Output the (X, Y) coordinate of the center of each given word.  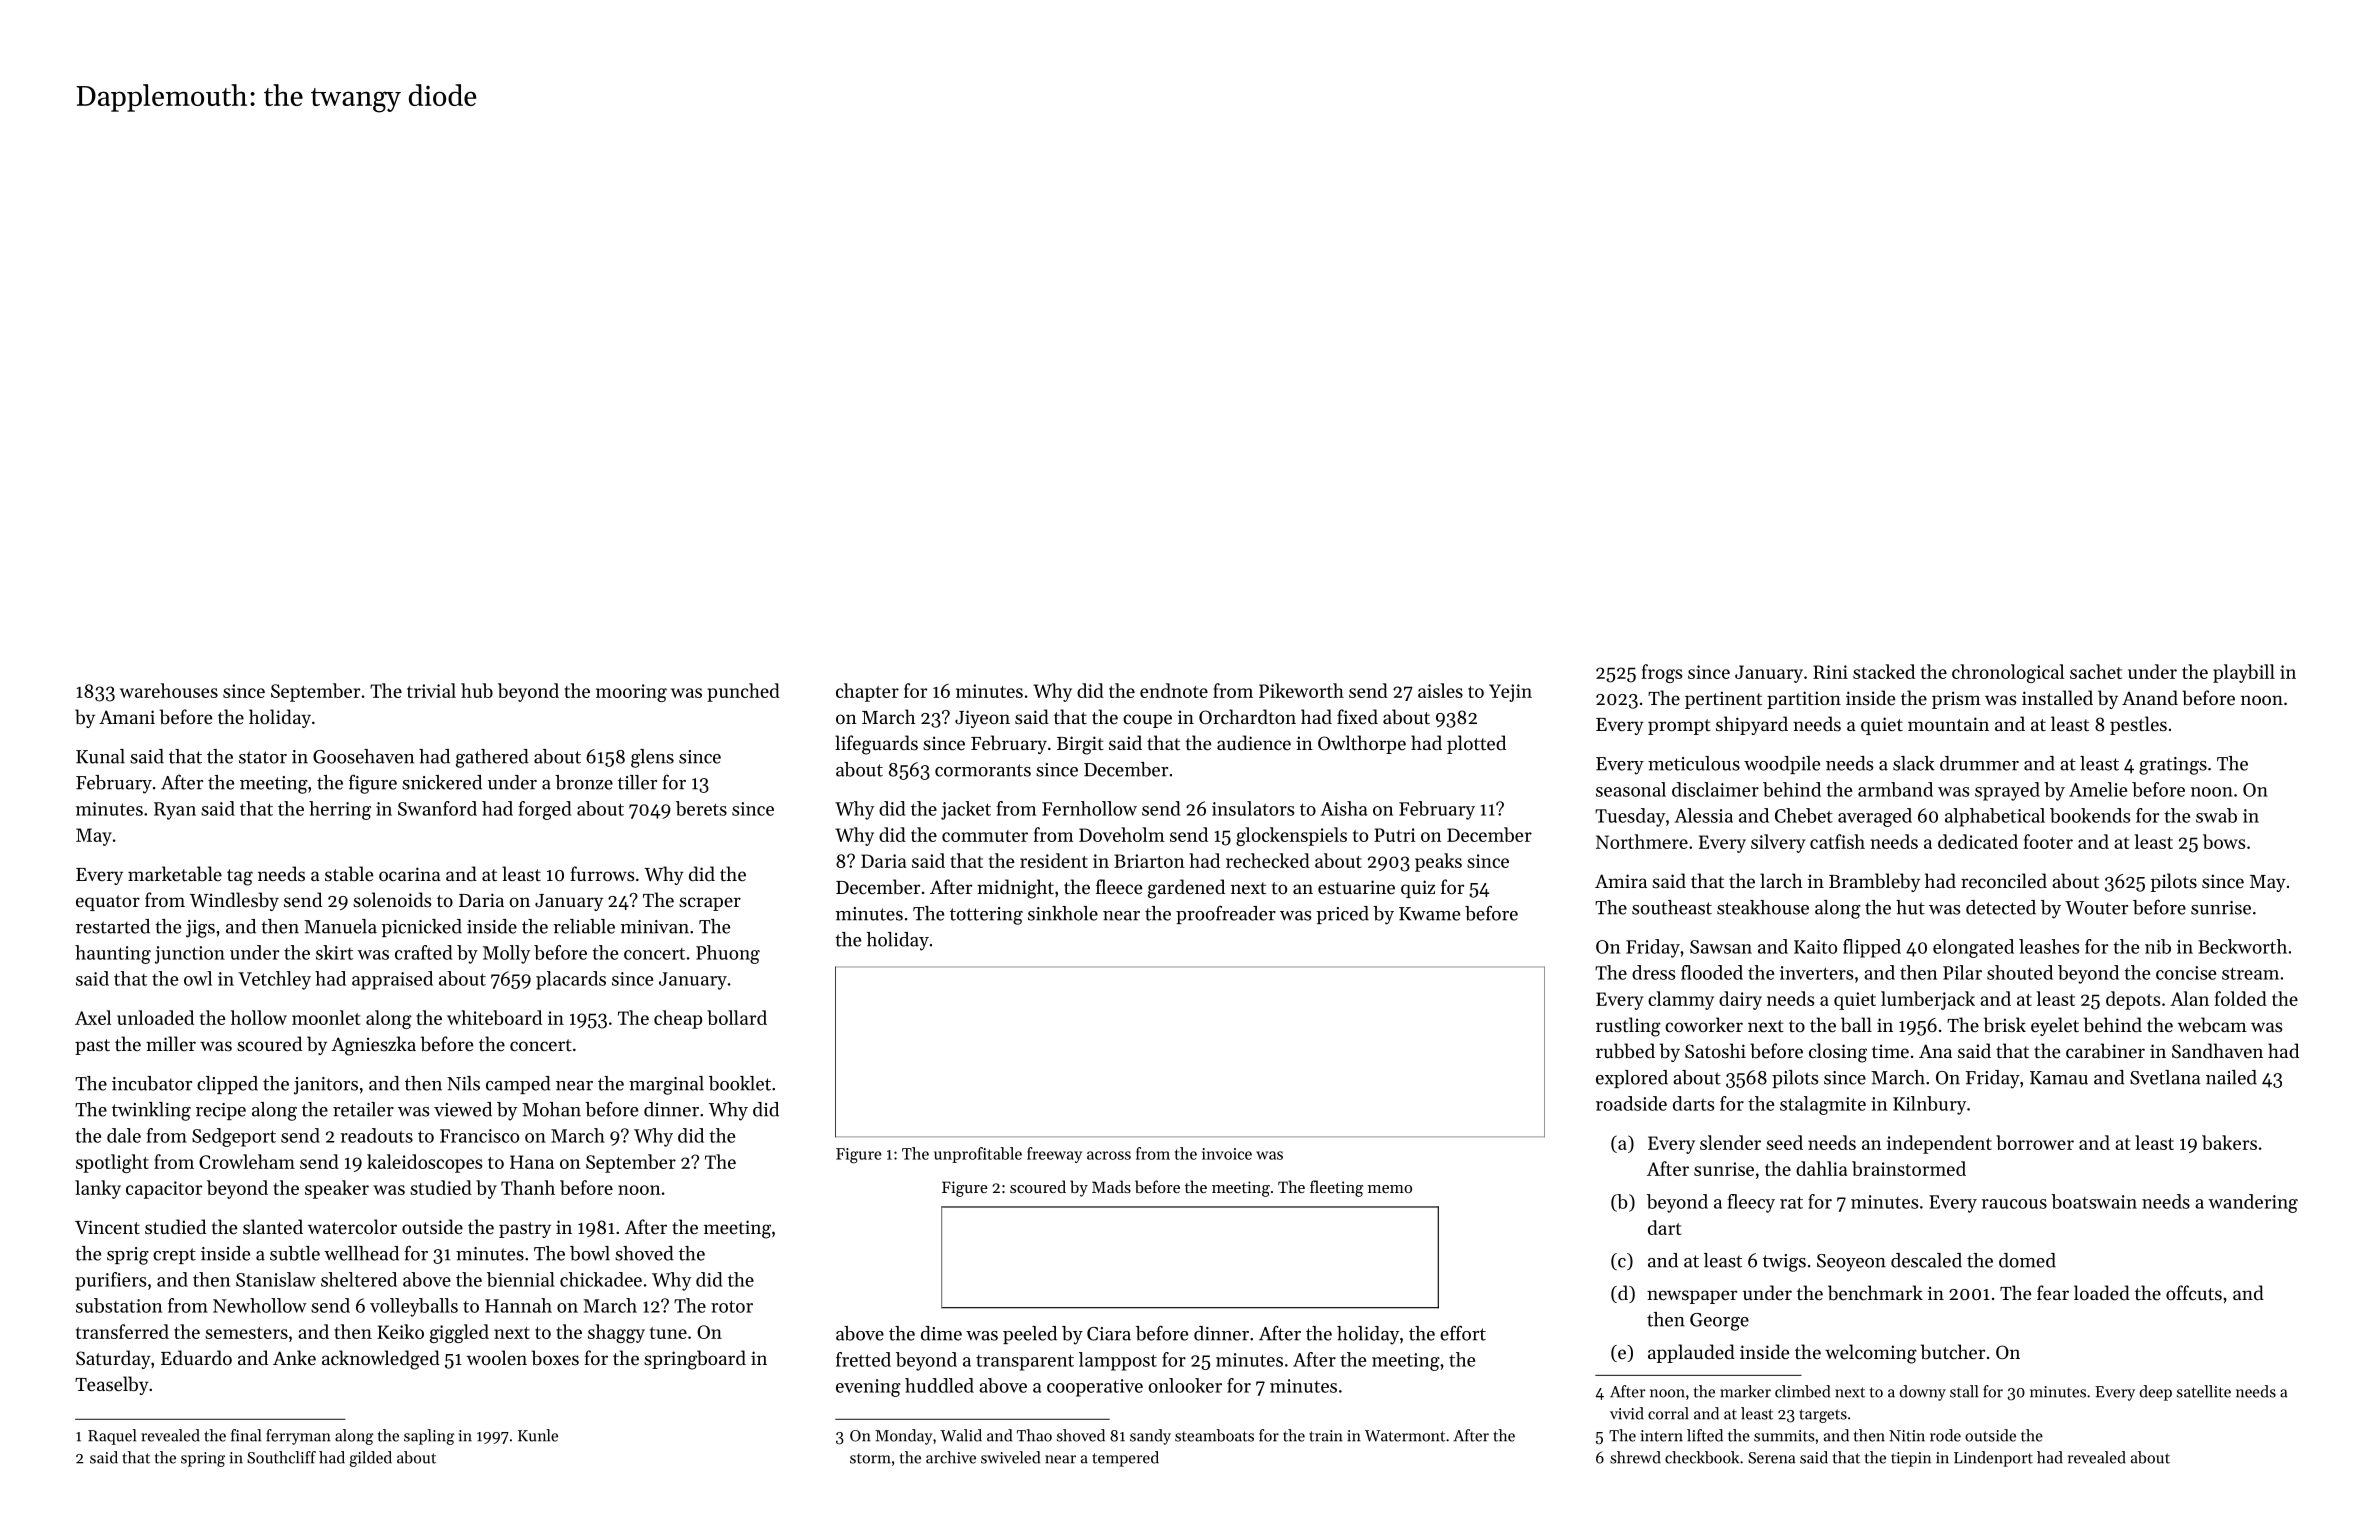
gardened (1186, 889)
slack (1913, 763)
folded (2241, 998)
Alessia (1704, 815)
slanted (273, 1226)
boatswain (2094, 1201)
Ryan (175, 811)
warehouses (169, 690)
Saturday (113, 1359)
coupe (1147, 721)
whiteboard (494, 1017)
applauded (1691, 1353)
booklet (740, 1083)
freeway (1054, 1155)
